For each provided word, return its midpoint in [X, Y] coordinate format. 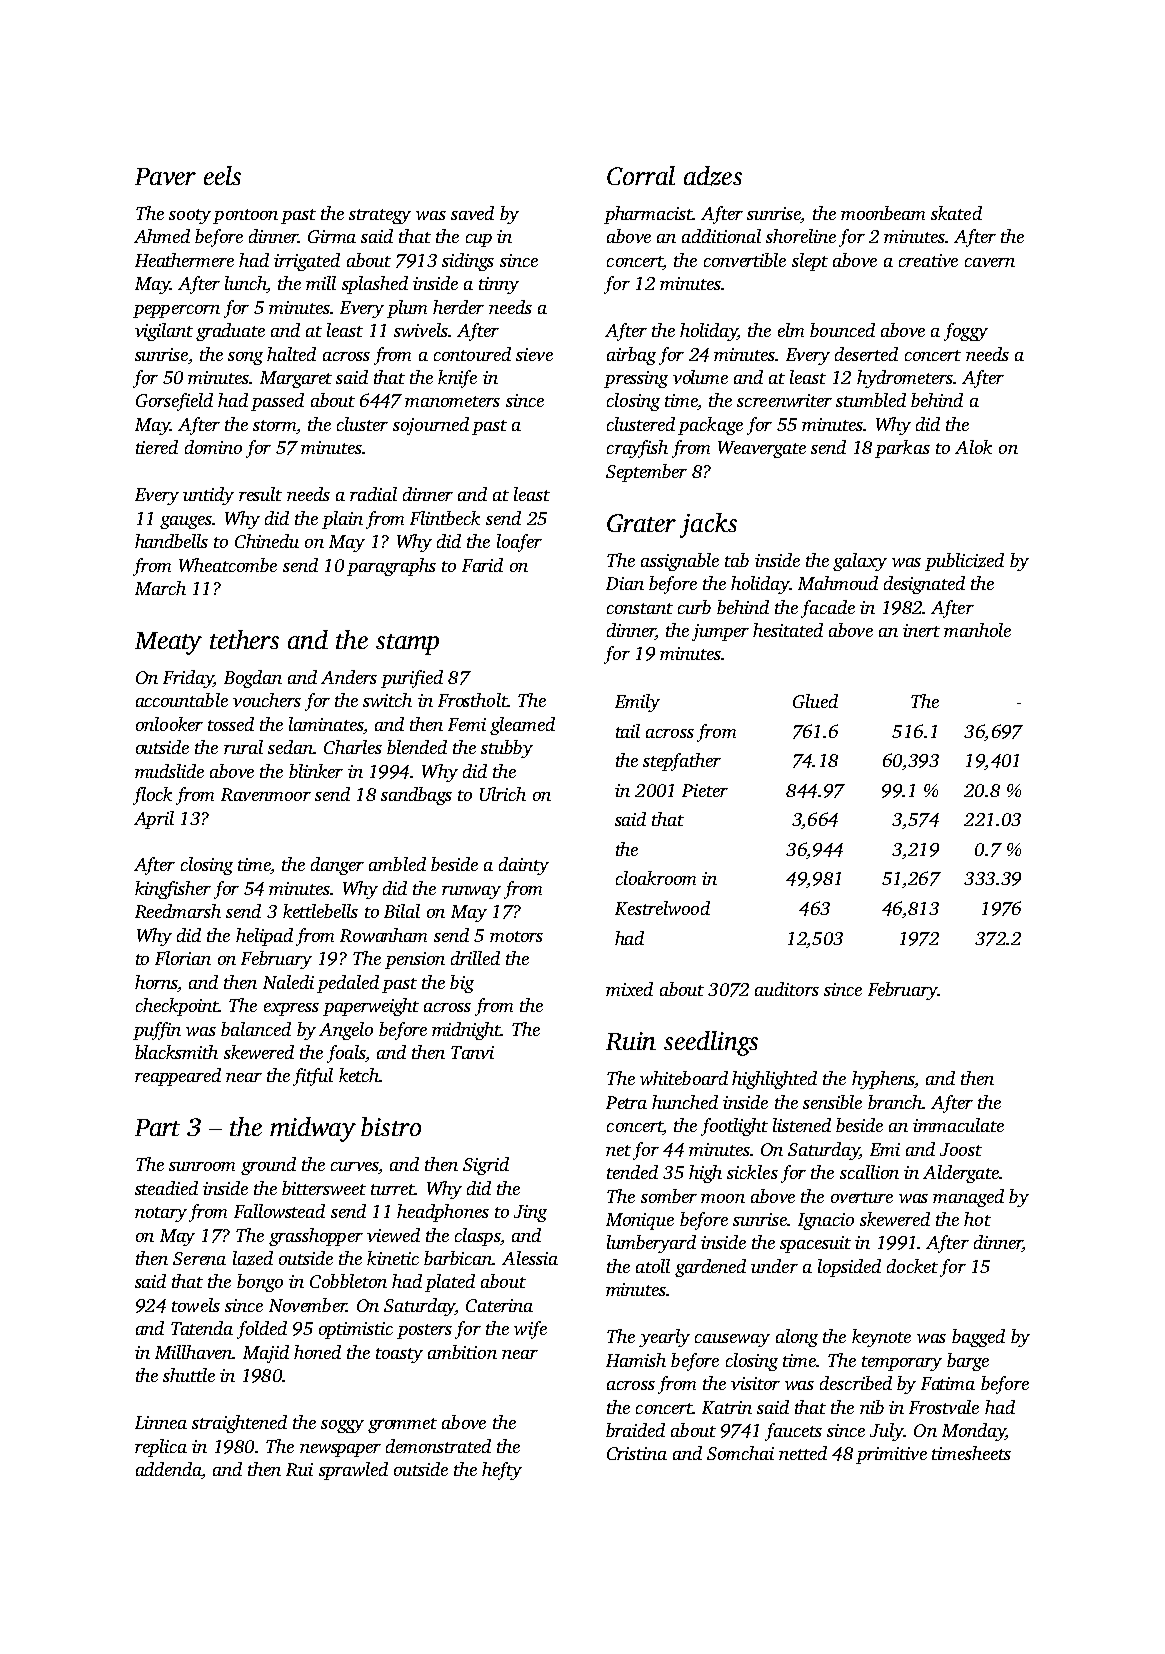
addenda [168, 1469]
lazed [253, 1258]
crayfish [637, 449]
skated [956, 213]
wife [530, 1330]
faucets [793, 1432]
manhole [977, 630]
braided [635, 1430]
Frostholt [472, 700]
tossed [231, 724]
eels [222, 175]
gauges [186, 522]
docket [912, 1266]
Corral [641, 175]
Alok [973, 447]
